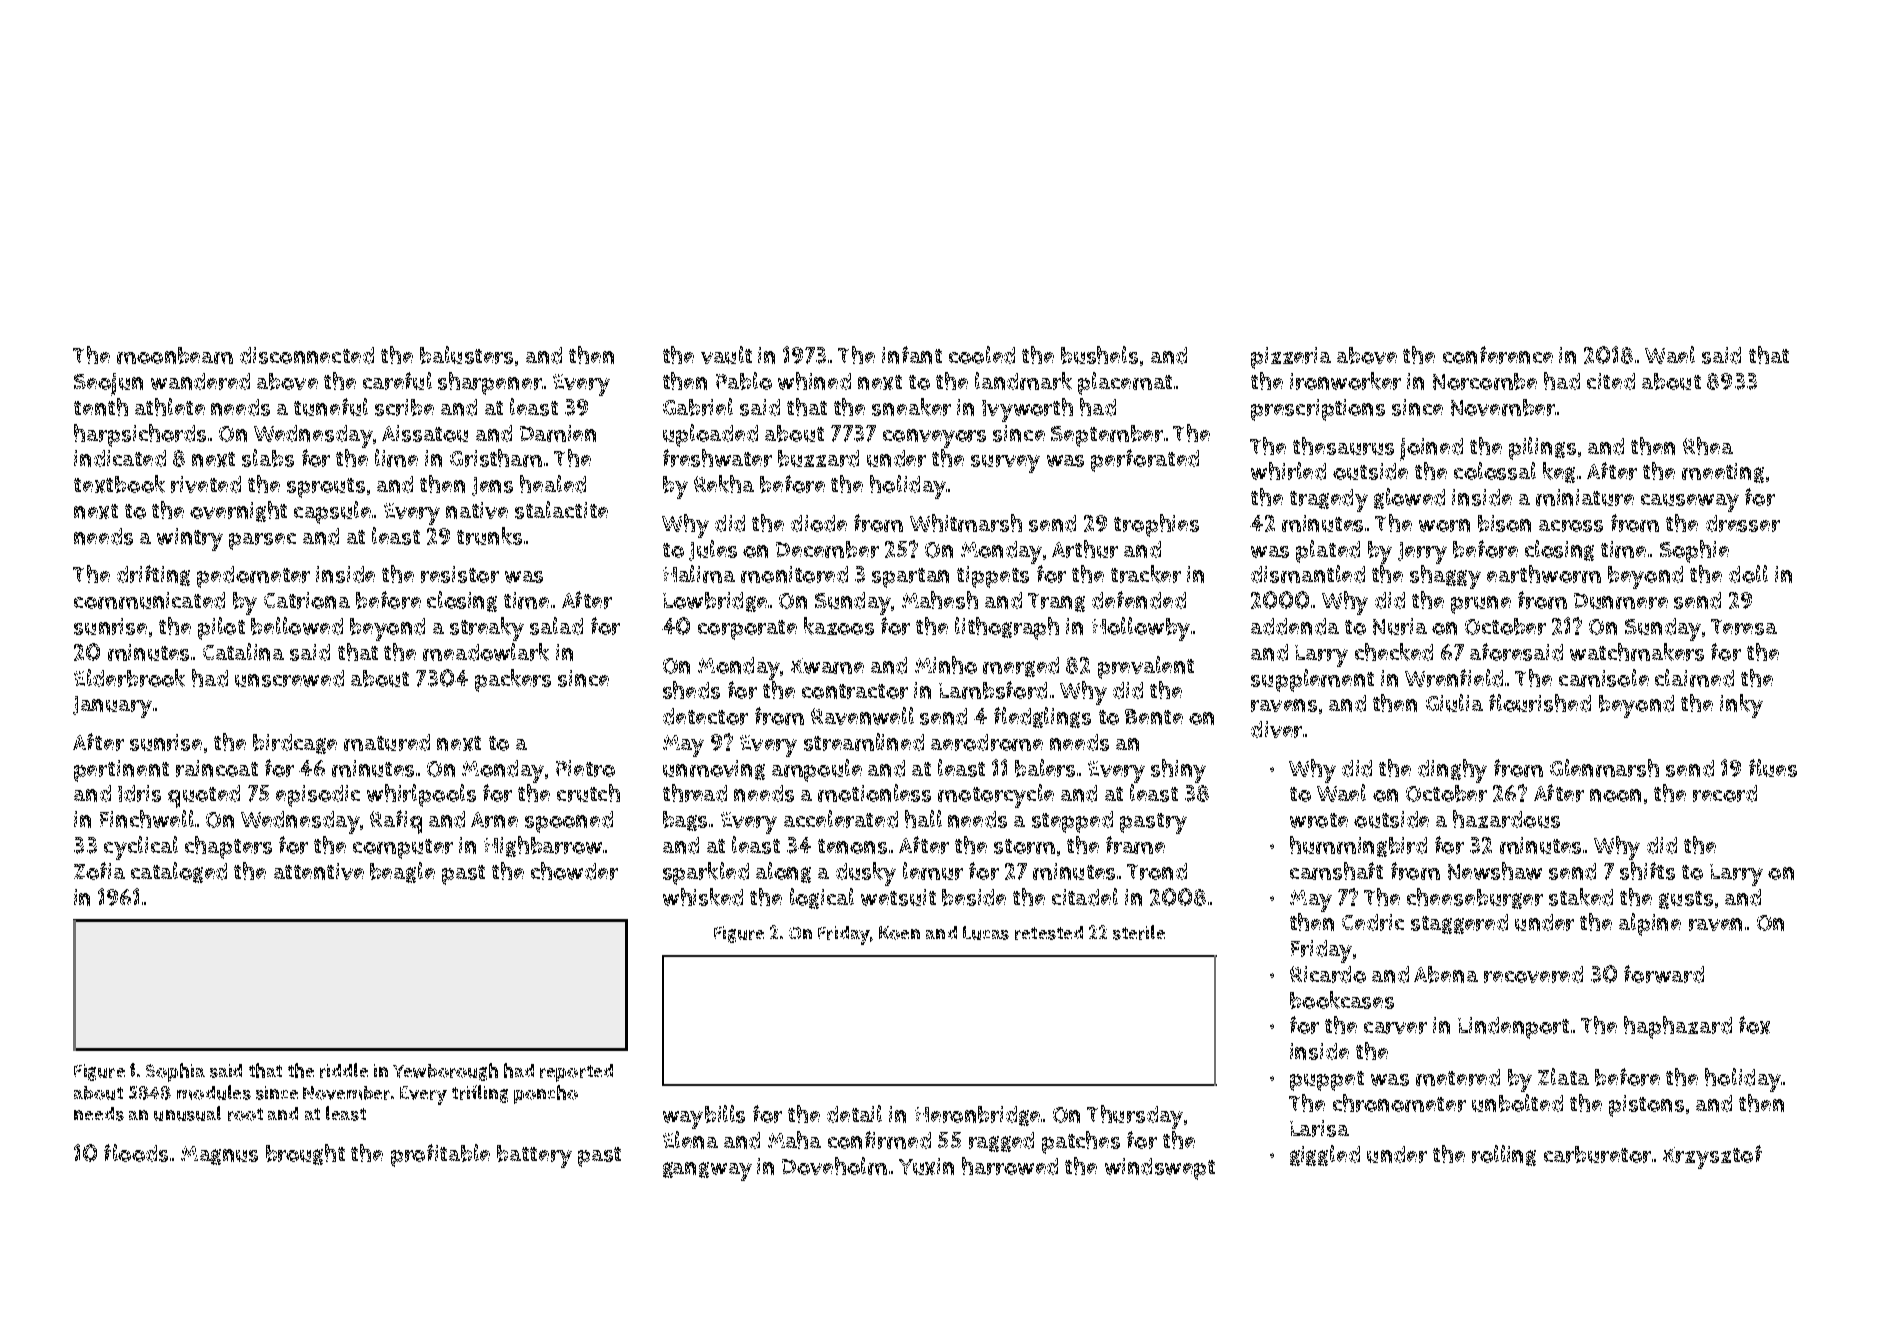 The width and height of the page is (1878, 1328). What do you see at coordinates (1178, 771) in the page?
I see `shiny` at bounding box center [1178, 771].
